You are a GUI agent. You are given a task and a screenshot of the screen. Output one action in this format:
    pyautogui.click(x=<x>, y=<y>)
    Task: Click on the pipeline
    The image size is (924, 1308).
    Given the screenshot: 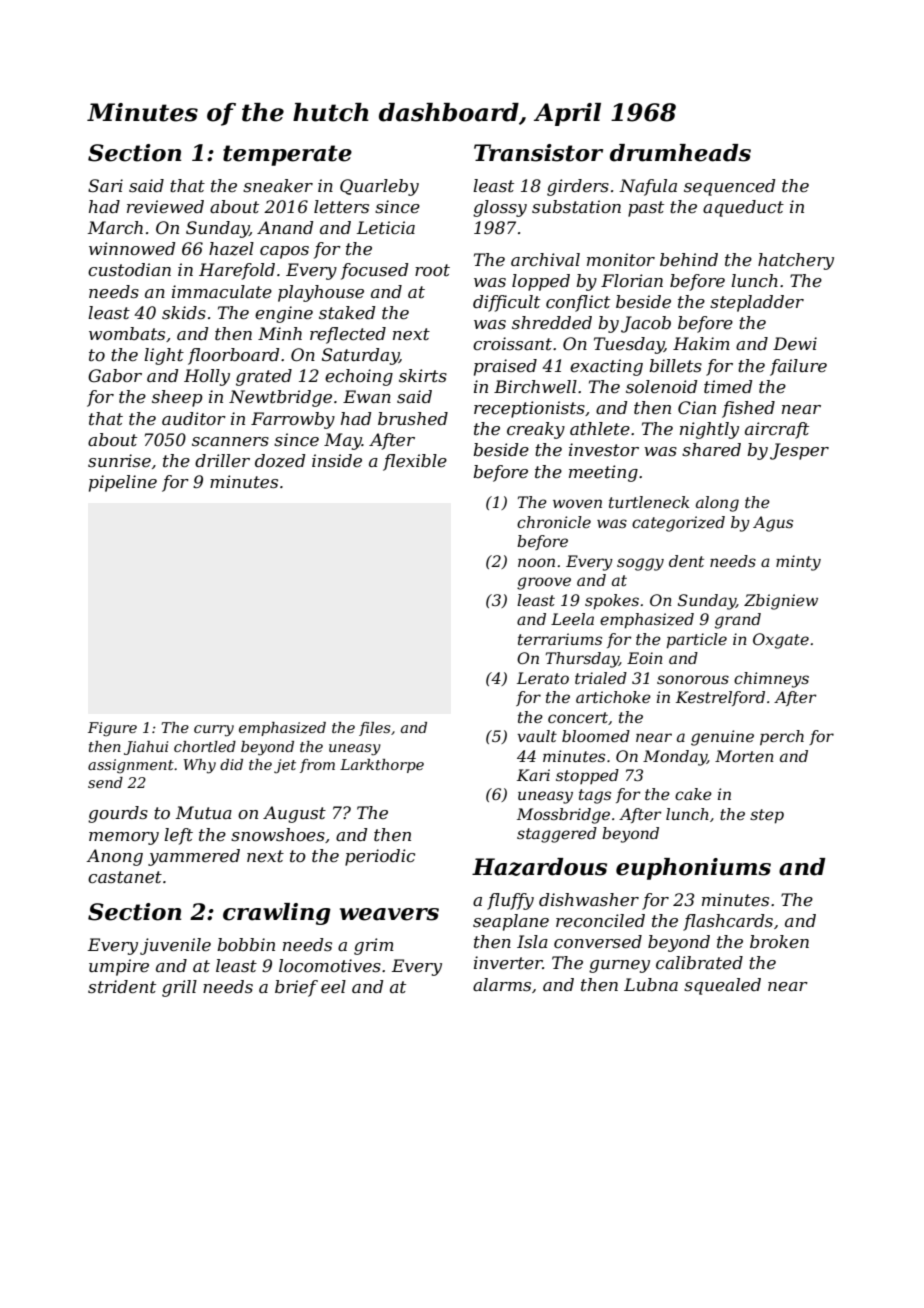 What is the action you would take?
    pyautogui.click(x=123, y=483)
